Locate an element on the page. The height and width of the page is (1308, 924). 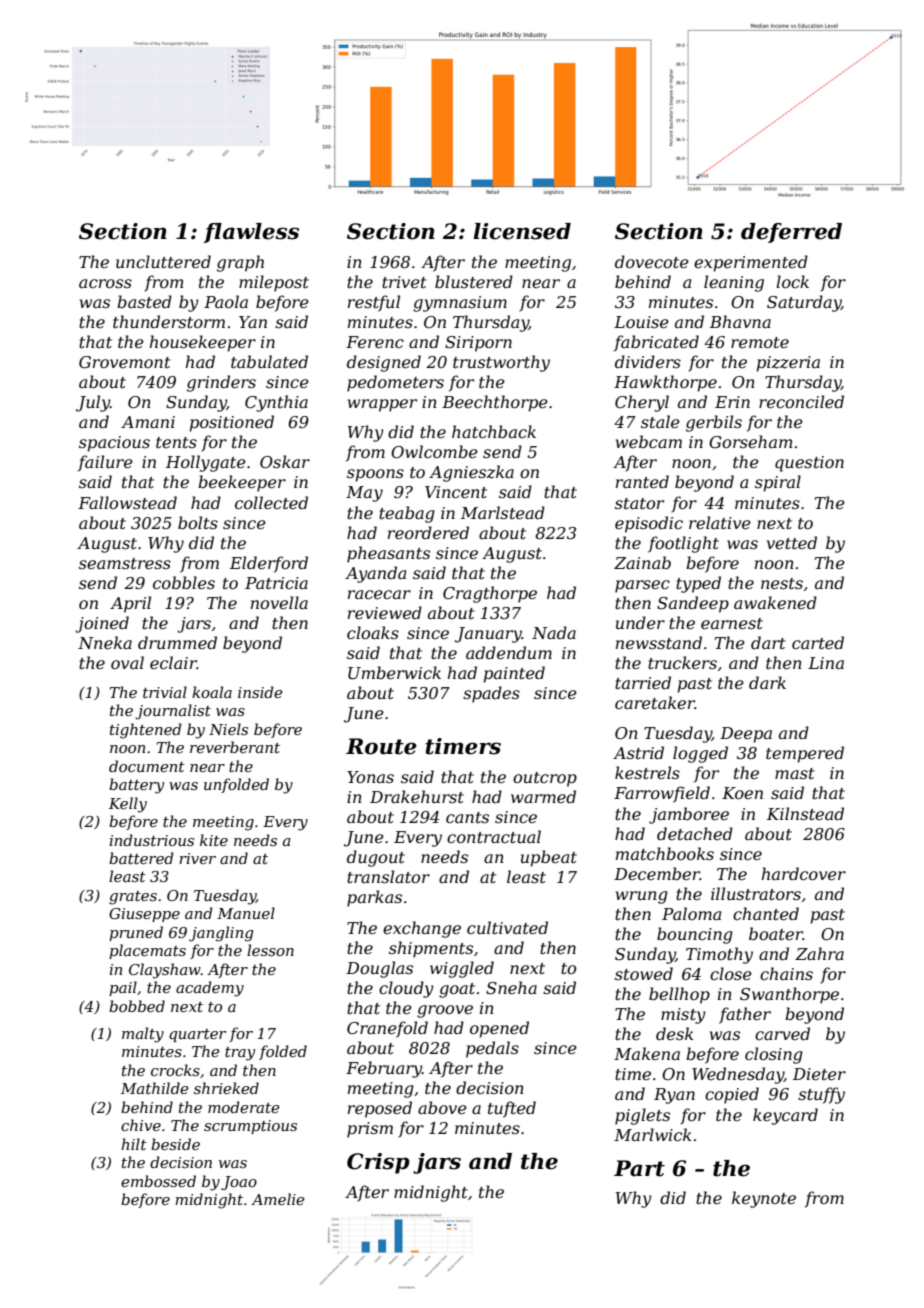
academy is located at coordinates (210, 989).
